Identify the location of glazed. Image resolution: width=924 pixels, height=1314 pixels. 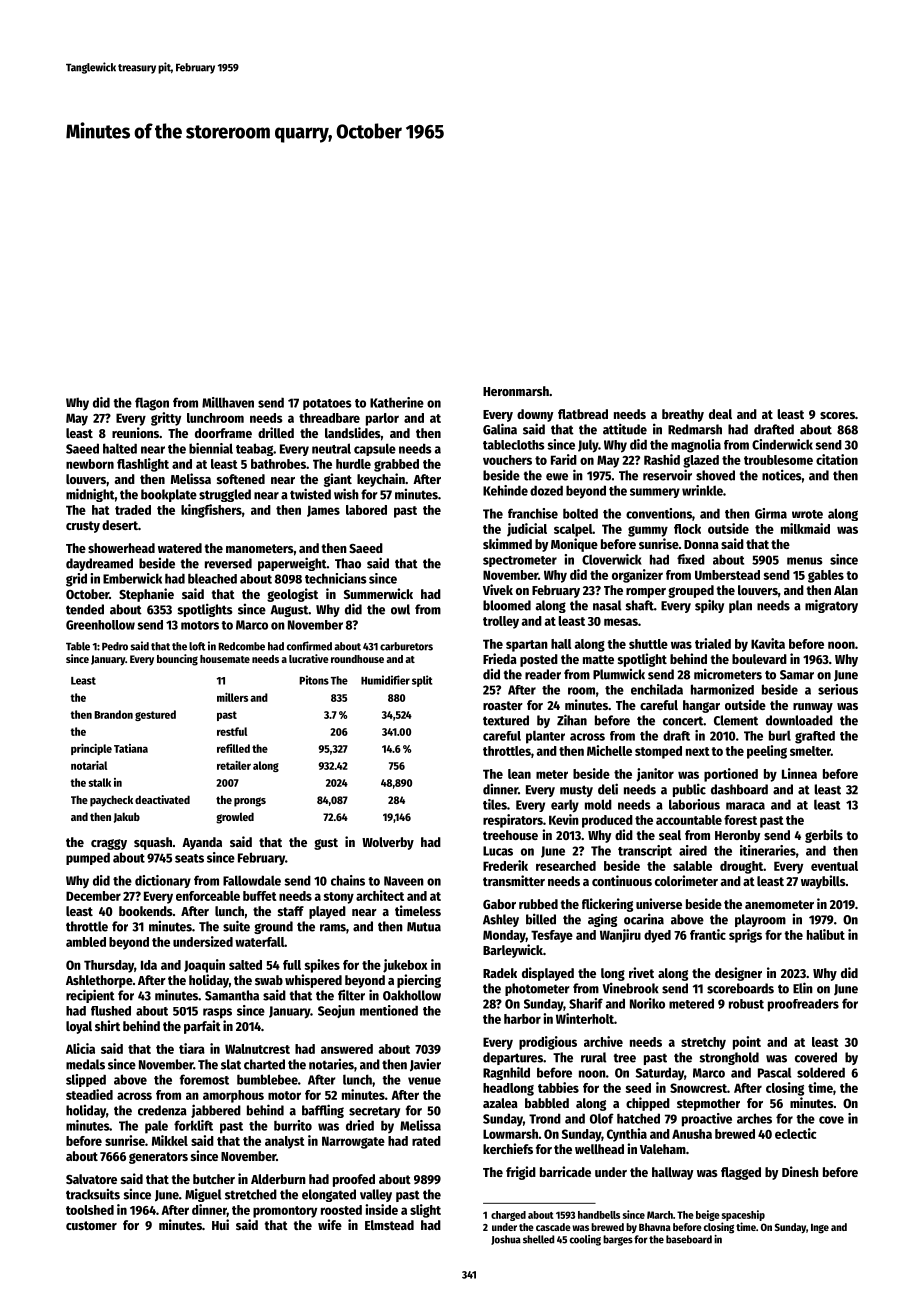
(701, 461).
